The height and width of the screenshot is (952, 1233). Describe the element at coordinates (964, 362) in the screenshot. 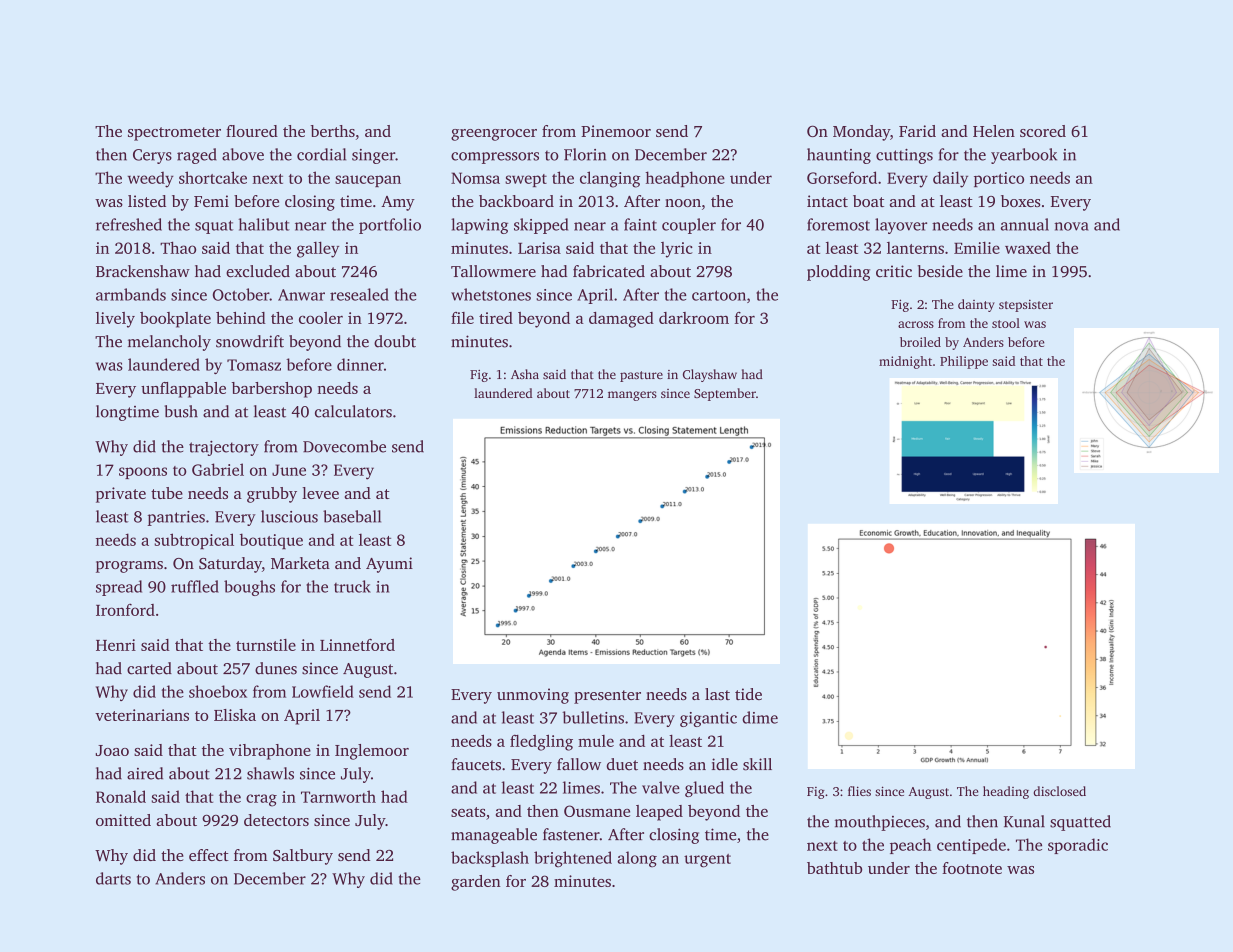

I see `Philippe` at that location.
